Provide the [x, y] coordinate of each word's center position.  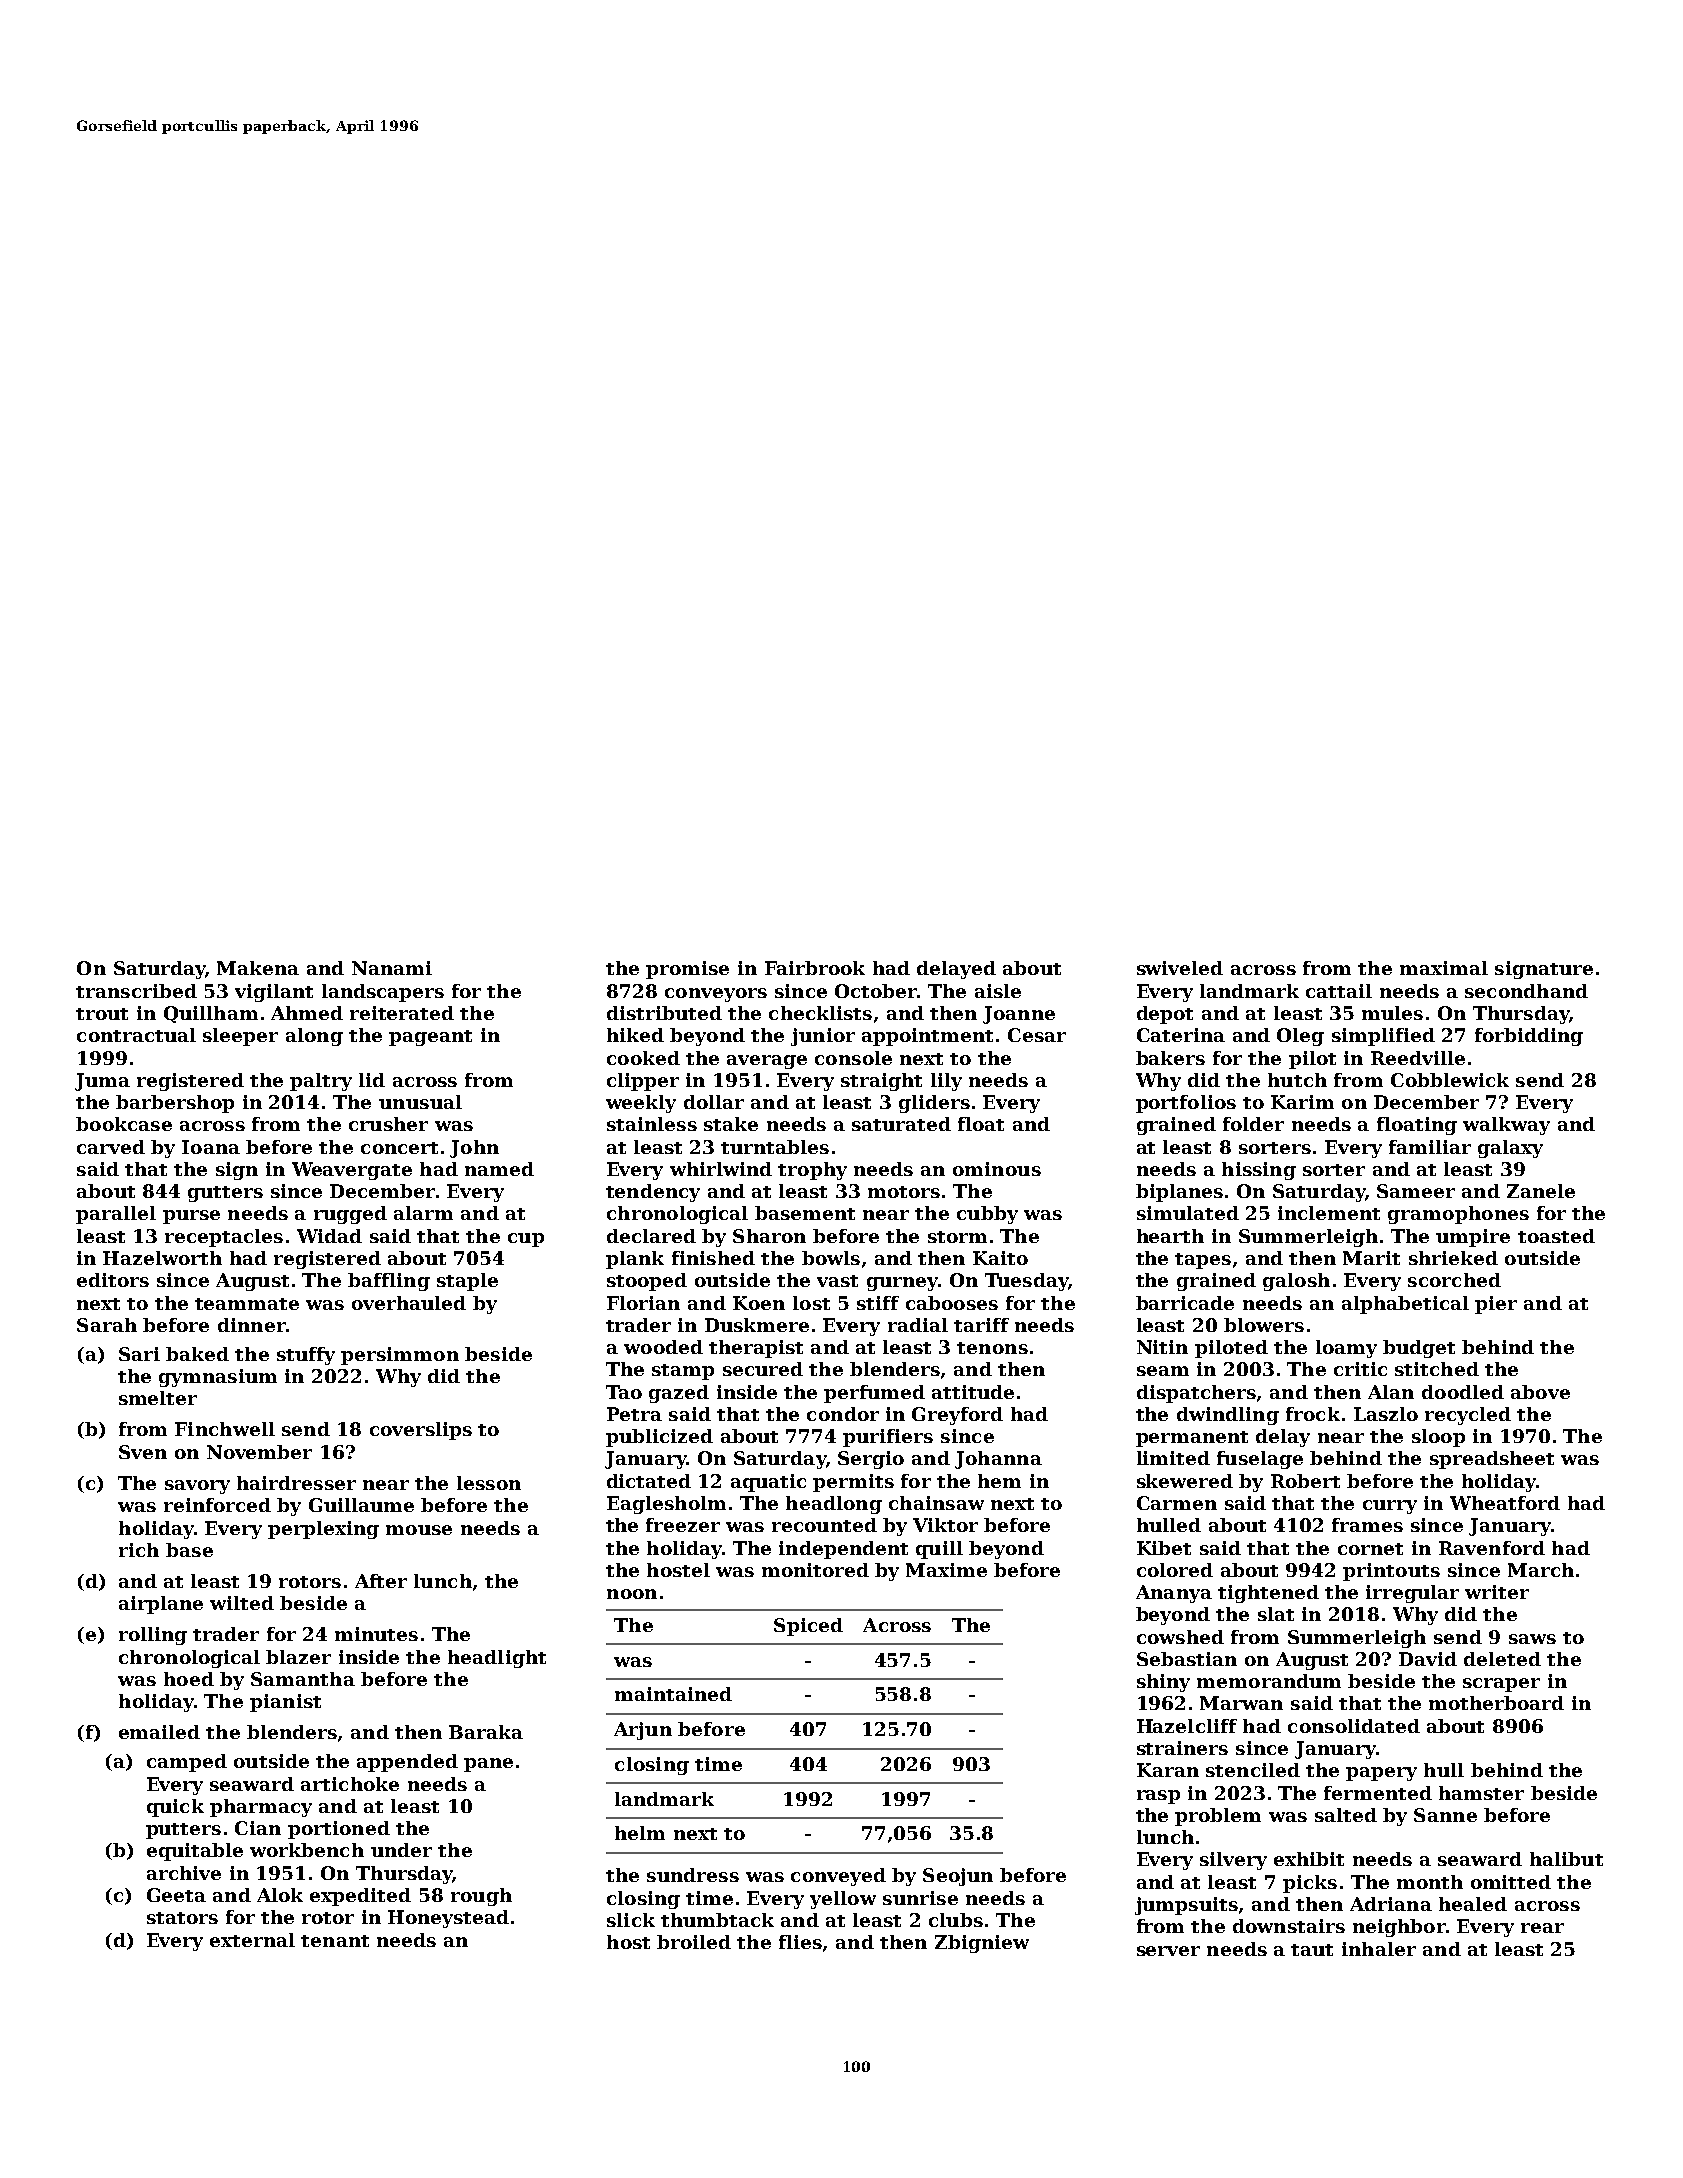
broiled [694, 1942]
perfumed [874, 1394]
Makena [258, 968]
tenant [335, 1941]
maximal [1444, 968]
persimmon [400, 1356]
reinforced [217, 1505]
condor [843, 1414]
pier [1496, 1305]
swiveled [1180, 968]
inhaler [1379, 1949]
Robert [1305, 1481]
